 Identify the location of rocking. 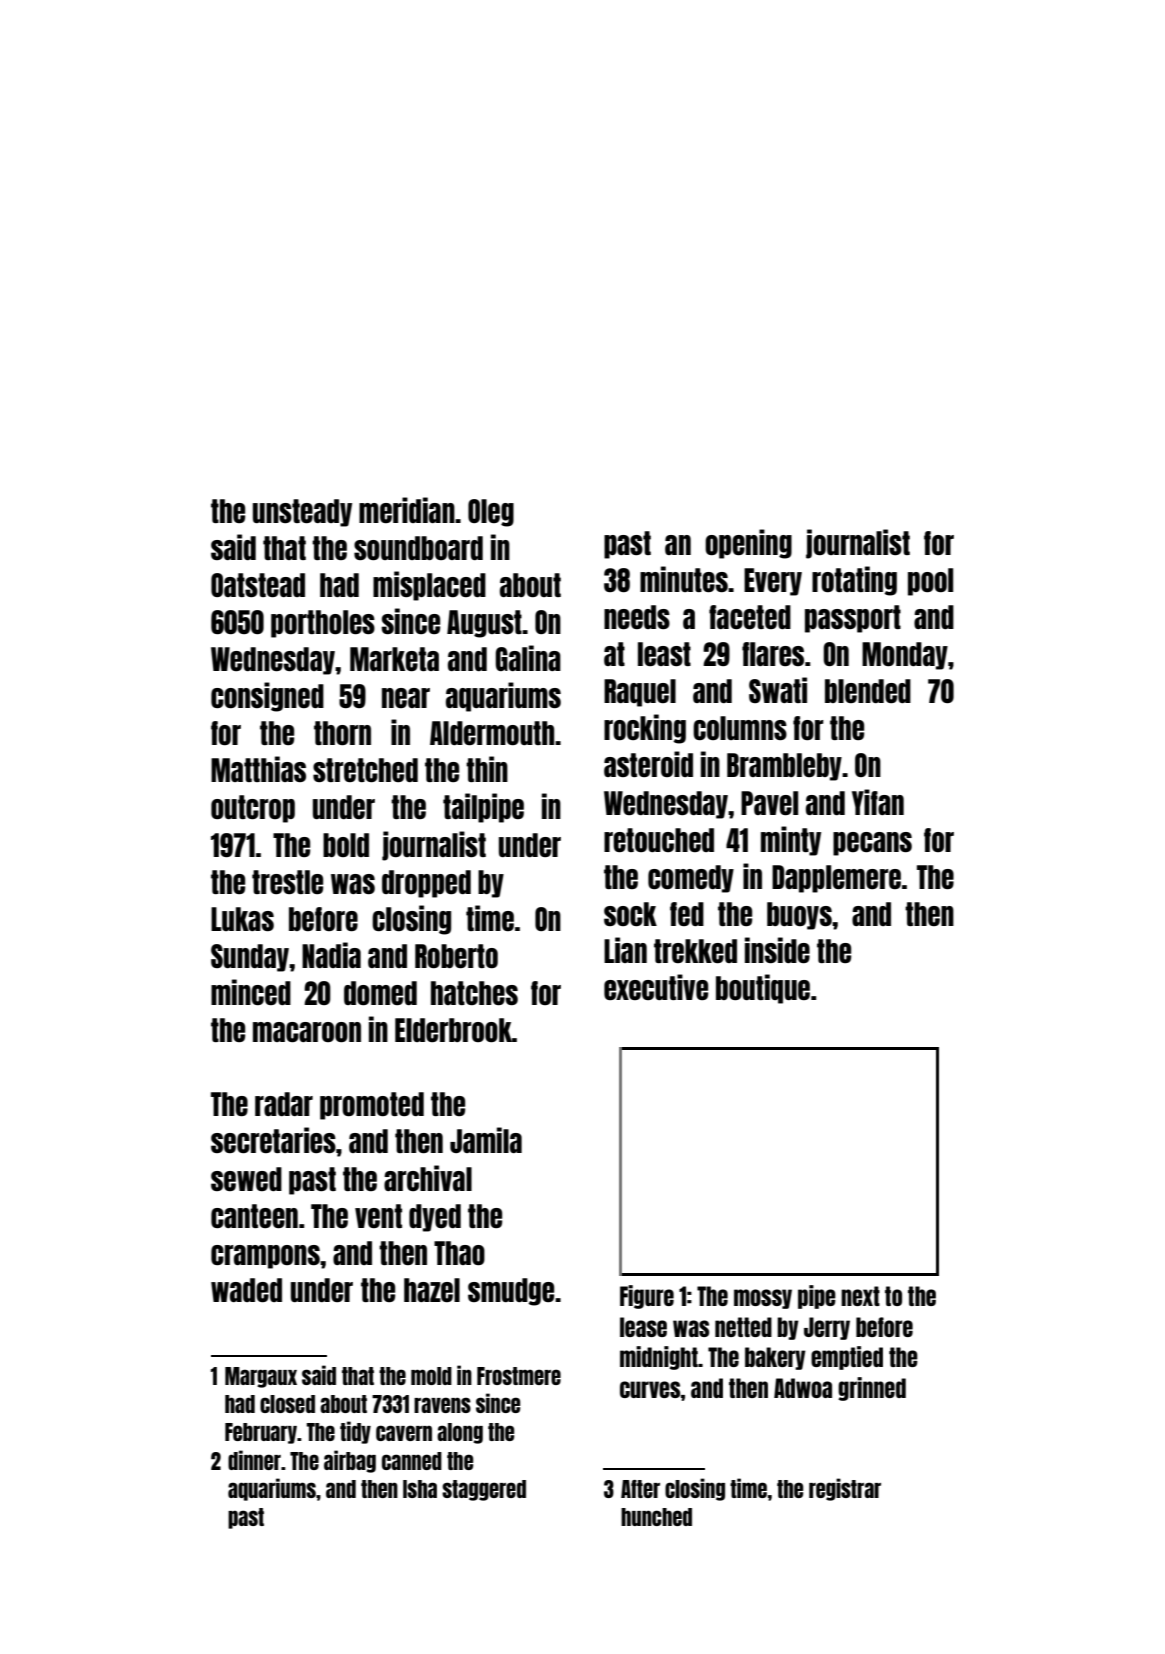
(645, 729).
